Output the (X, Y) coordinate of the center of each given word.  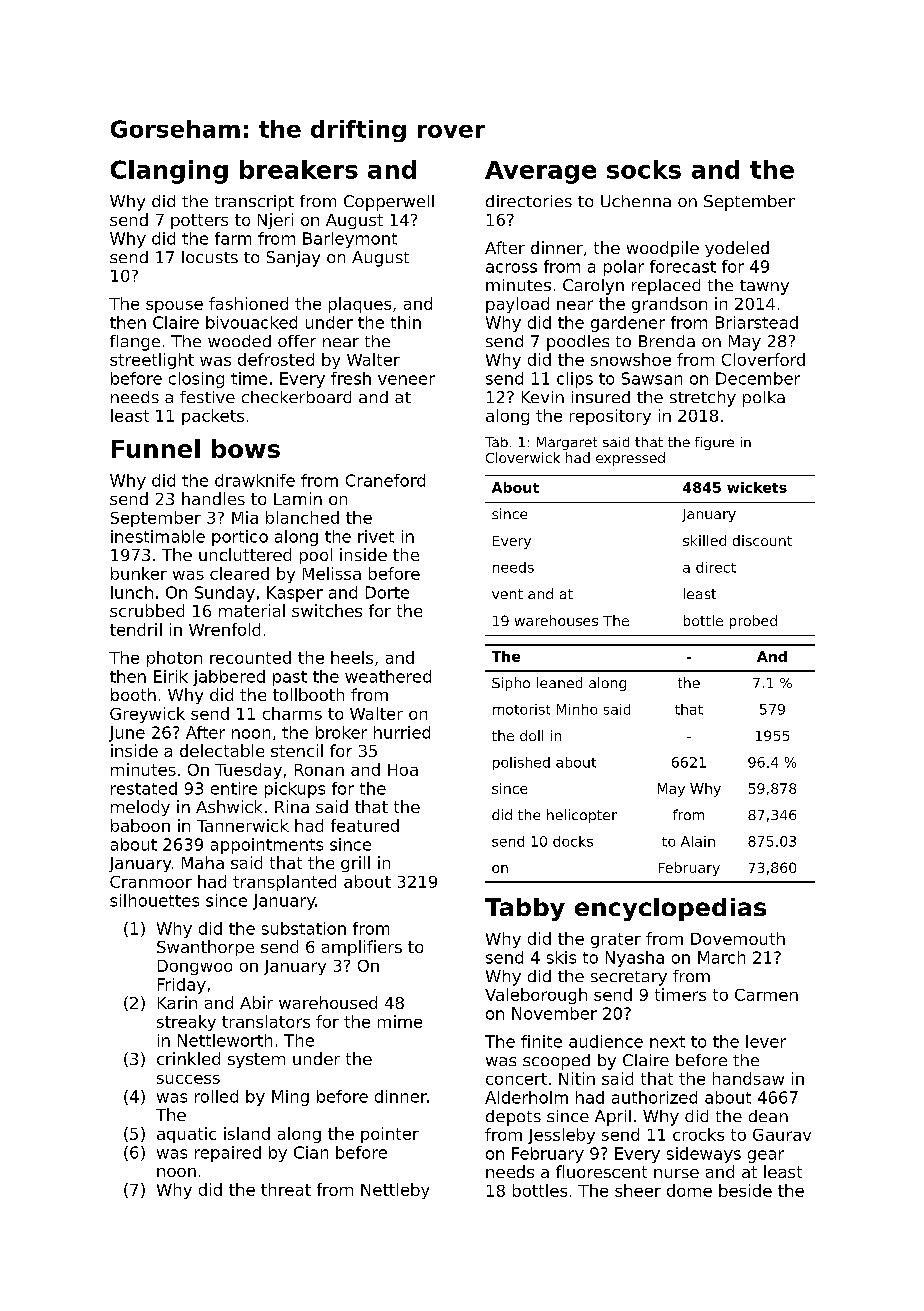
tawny (764, 287)
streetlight (152, 361)
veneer (406, 380)
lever (766, 1041)
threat (286, 1189)
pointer (390, 1135)
